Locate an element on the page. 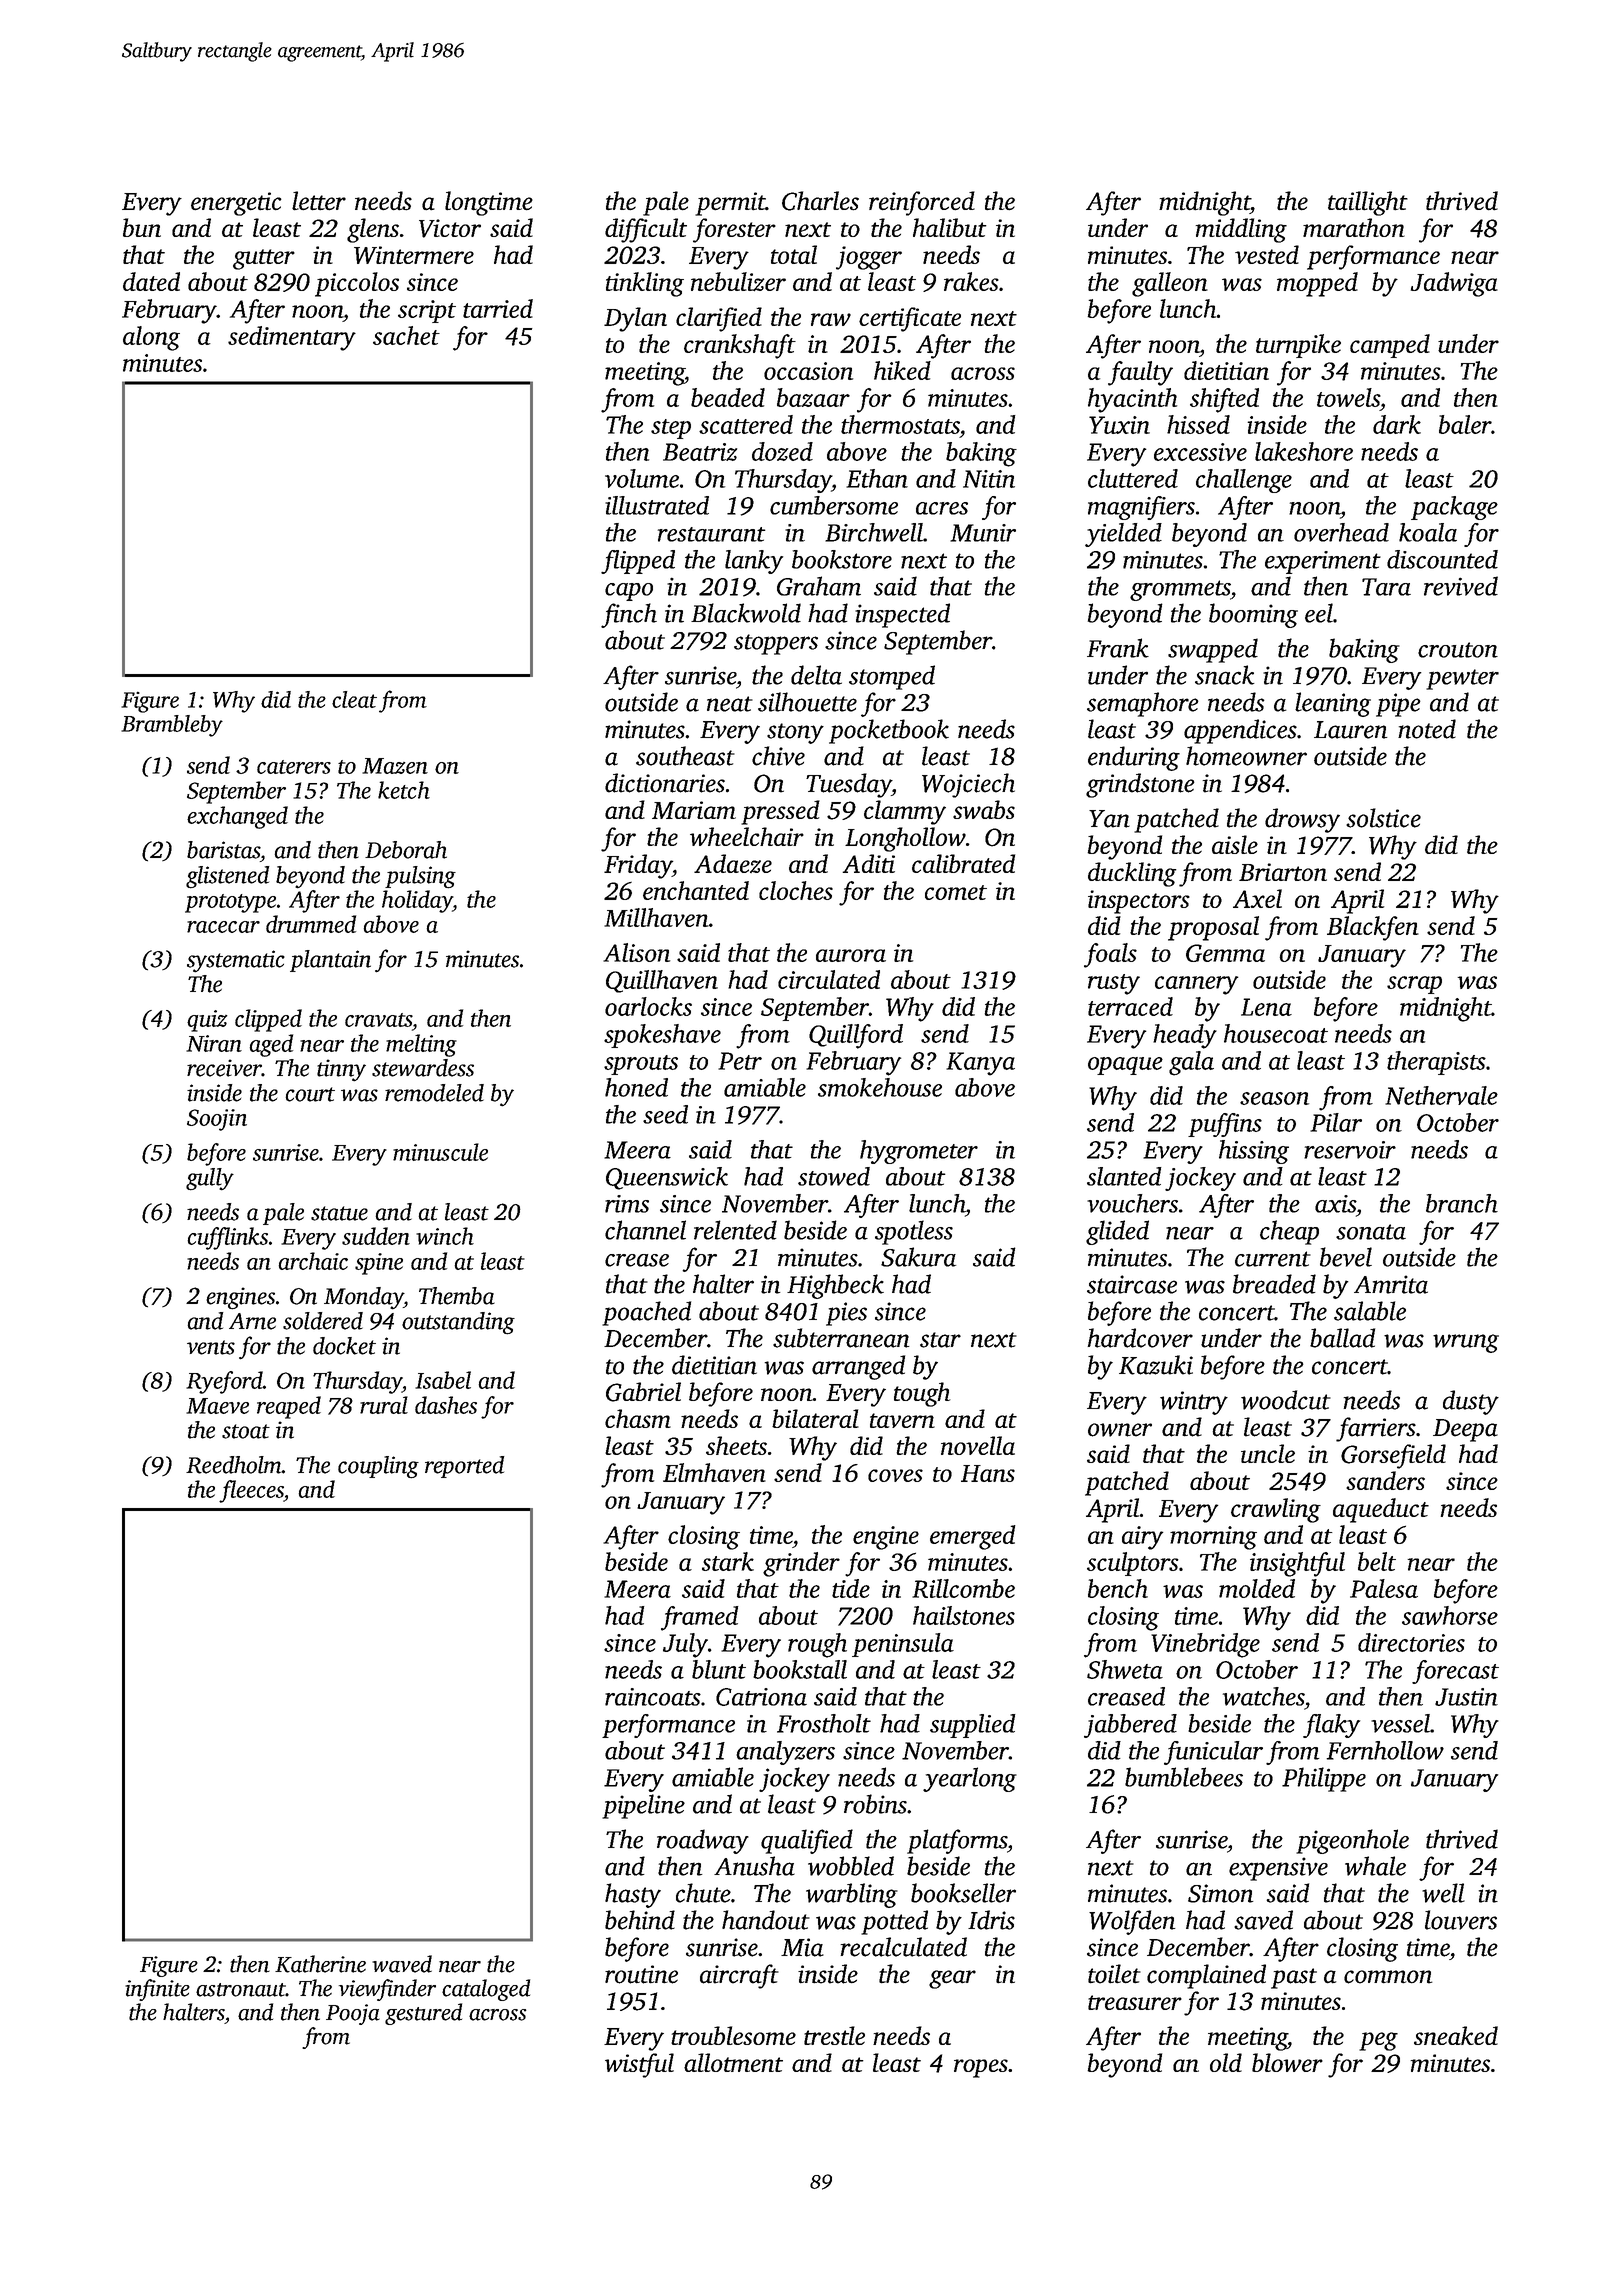 This page has height=2292, width=1620. challenge is located at coordinates (1244, 481).
